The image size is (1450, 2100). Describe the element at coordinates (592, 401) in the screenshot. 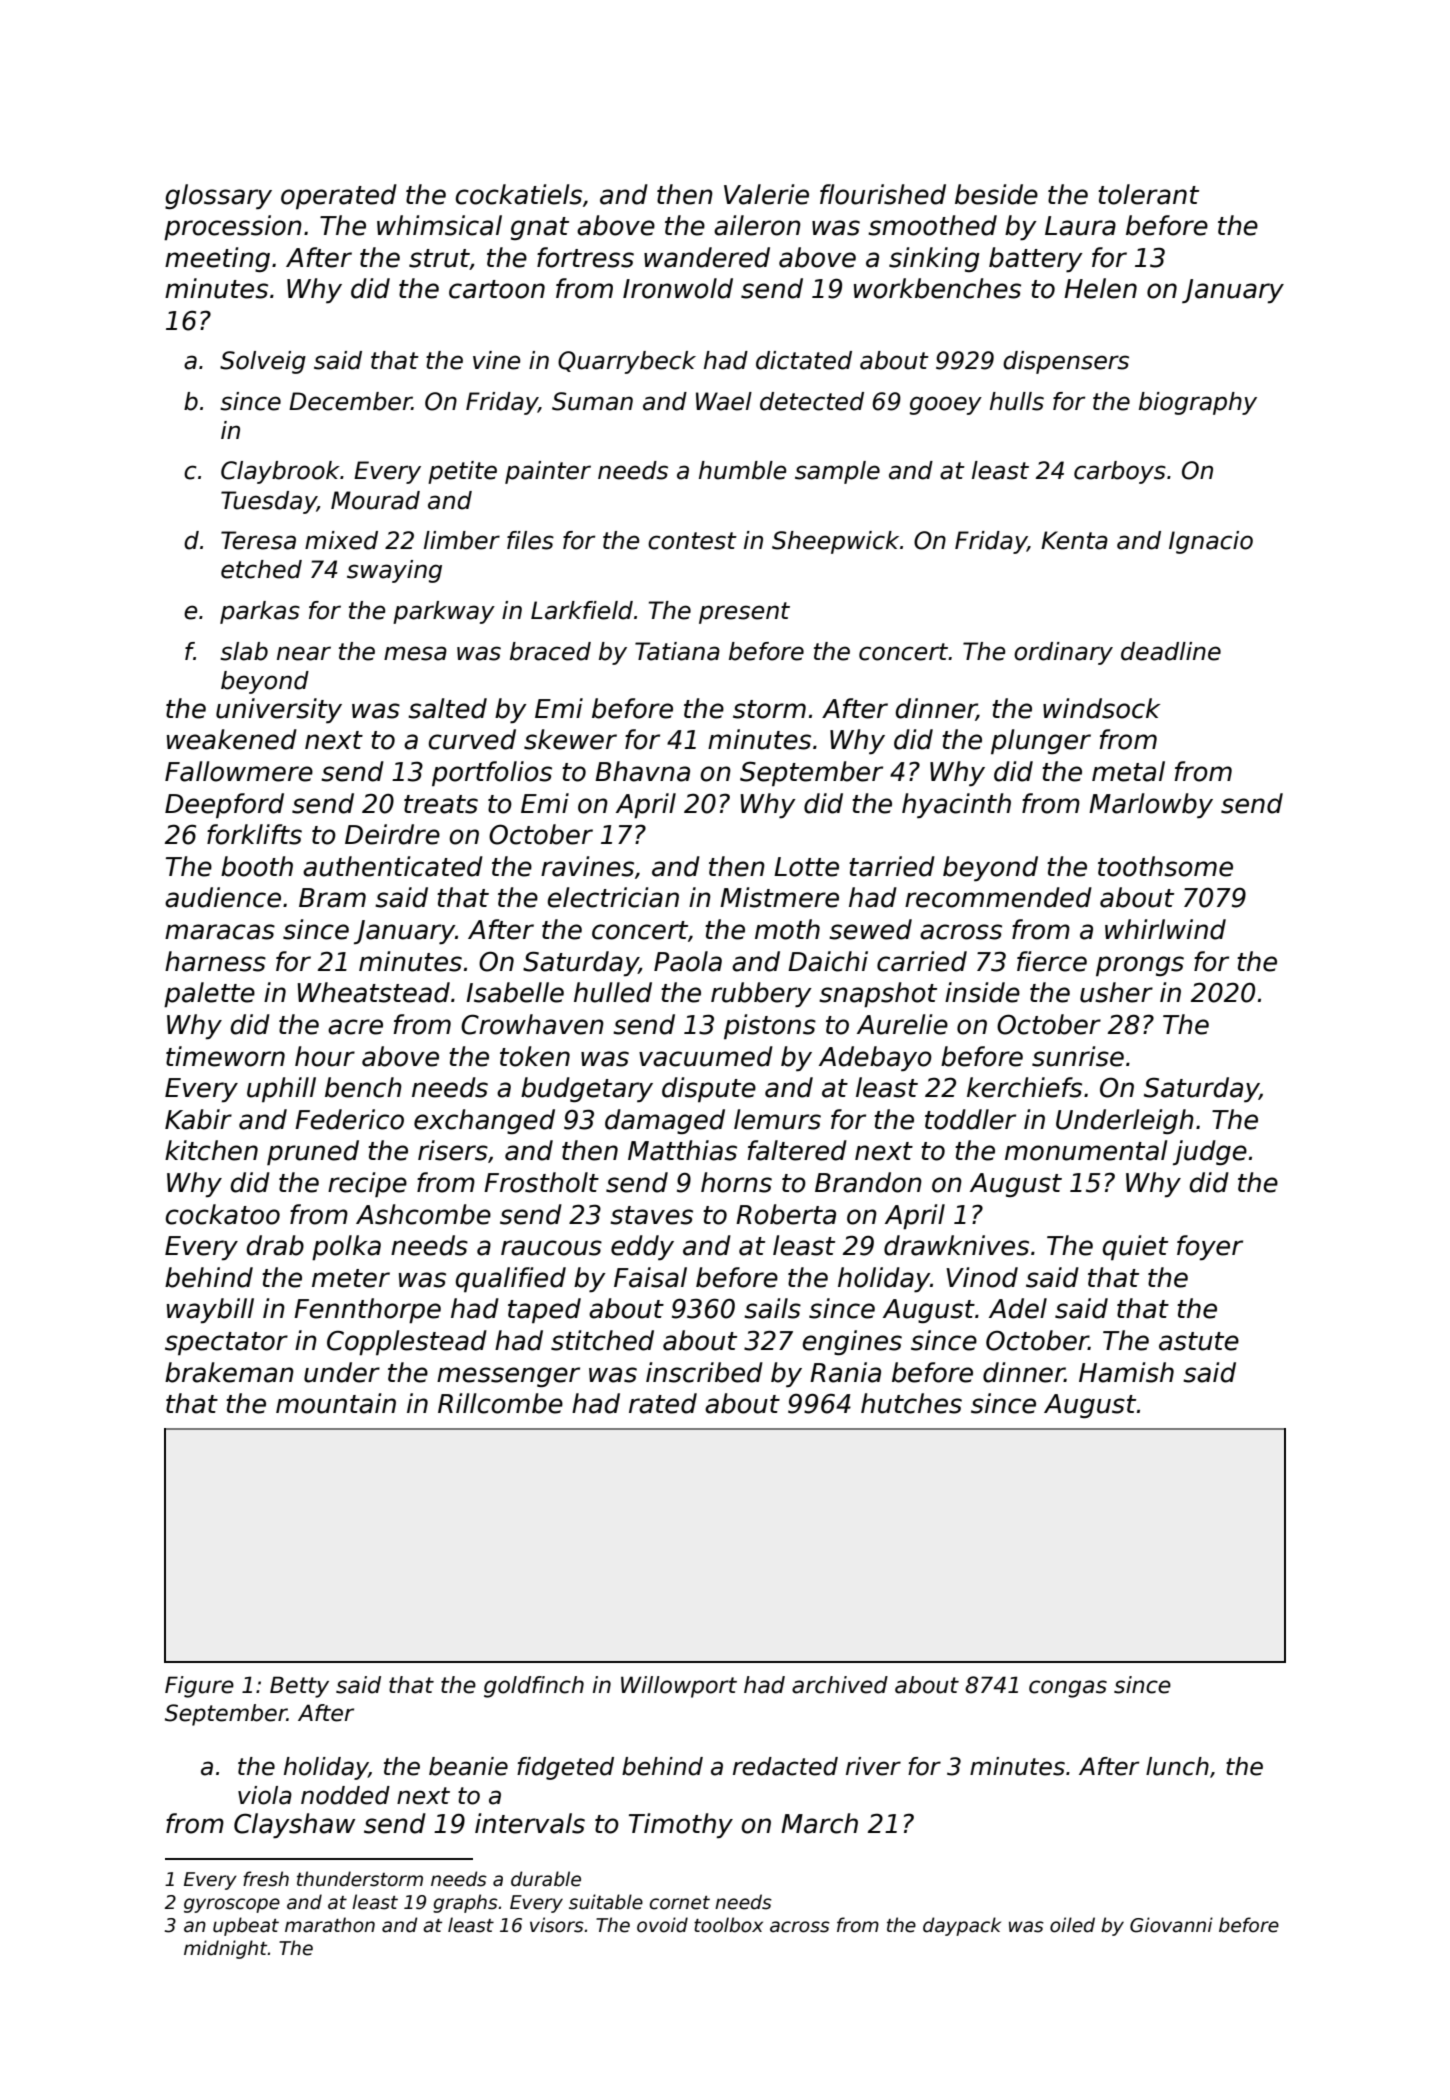

I see `Suman` at that location.
